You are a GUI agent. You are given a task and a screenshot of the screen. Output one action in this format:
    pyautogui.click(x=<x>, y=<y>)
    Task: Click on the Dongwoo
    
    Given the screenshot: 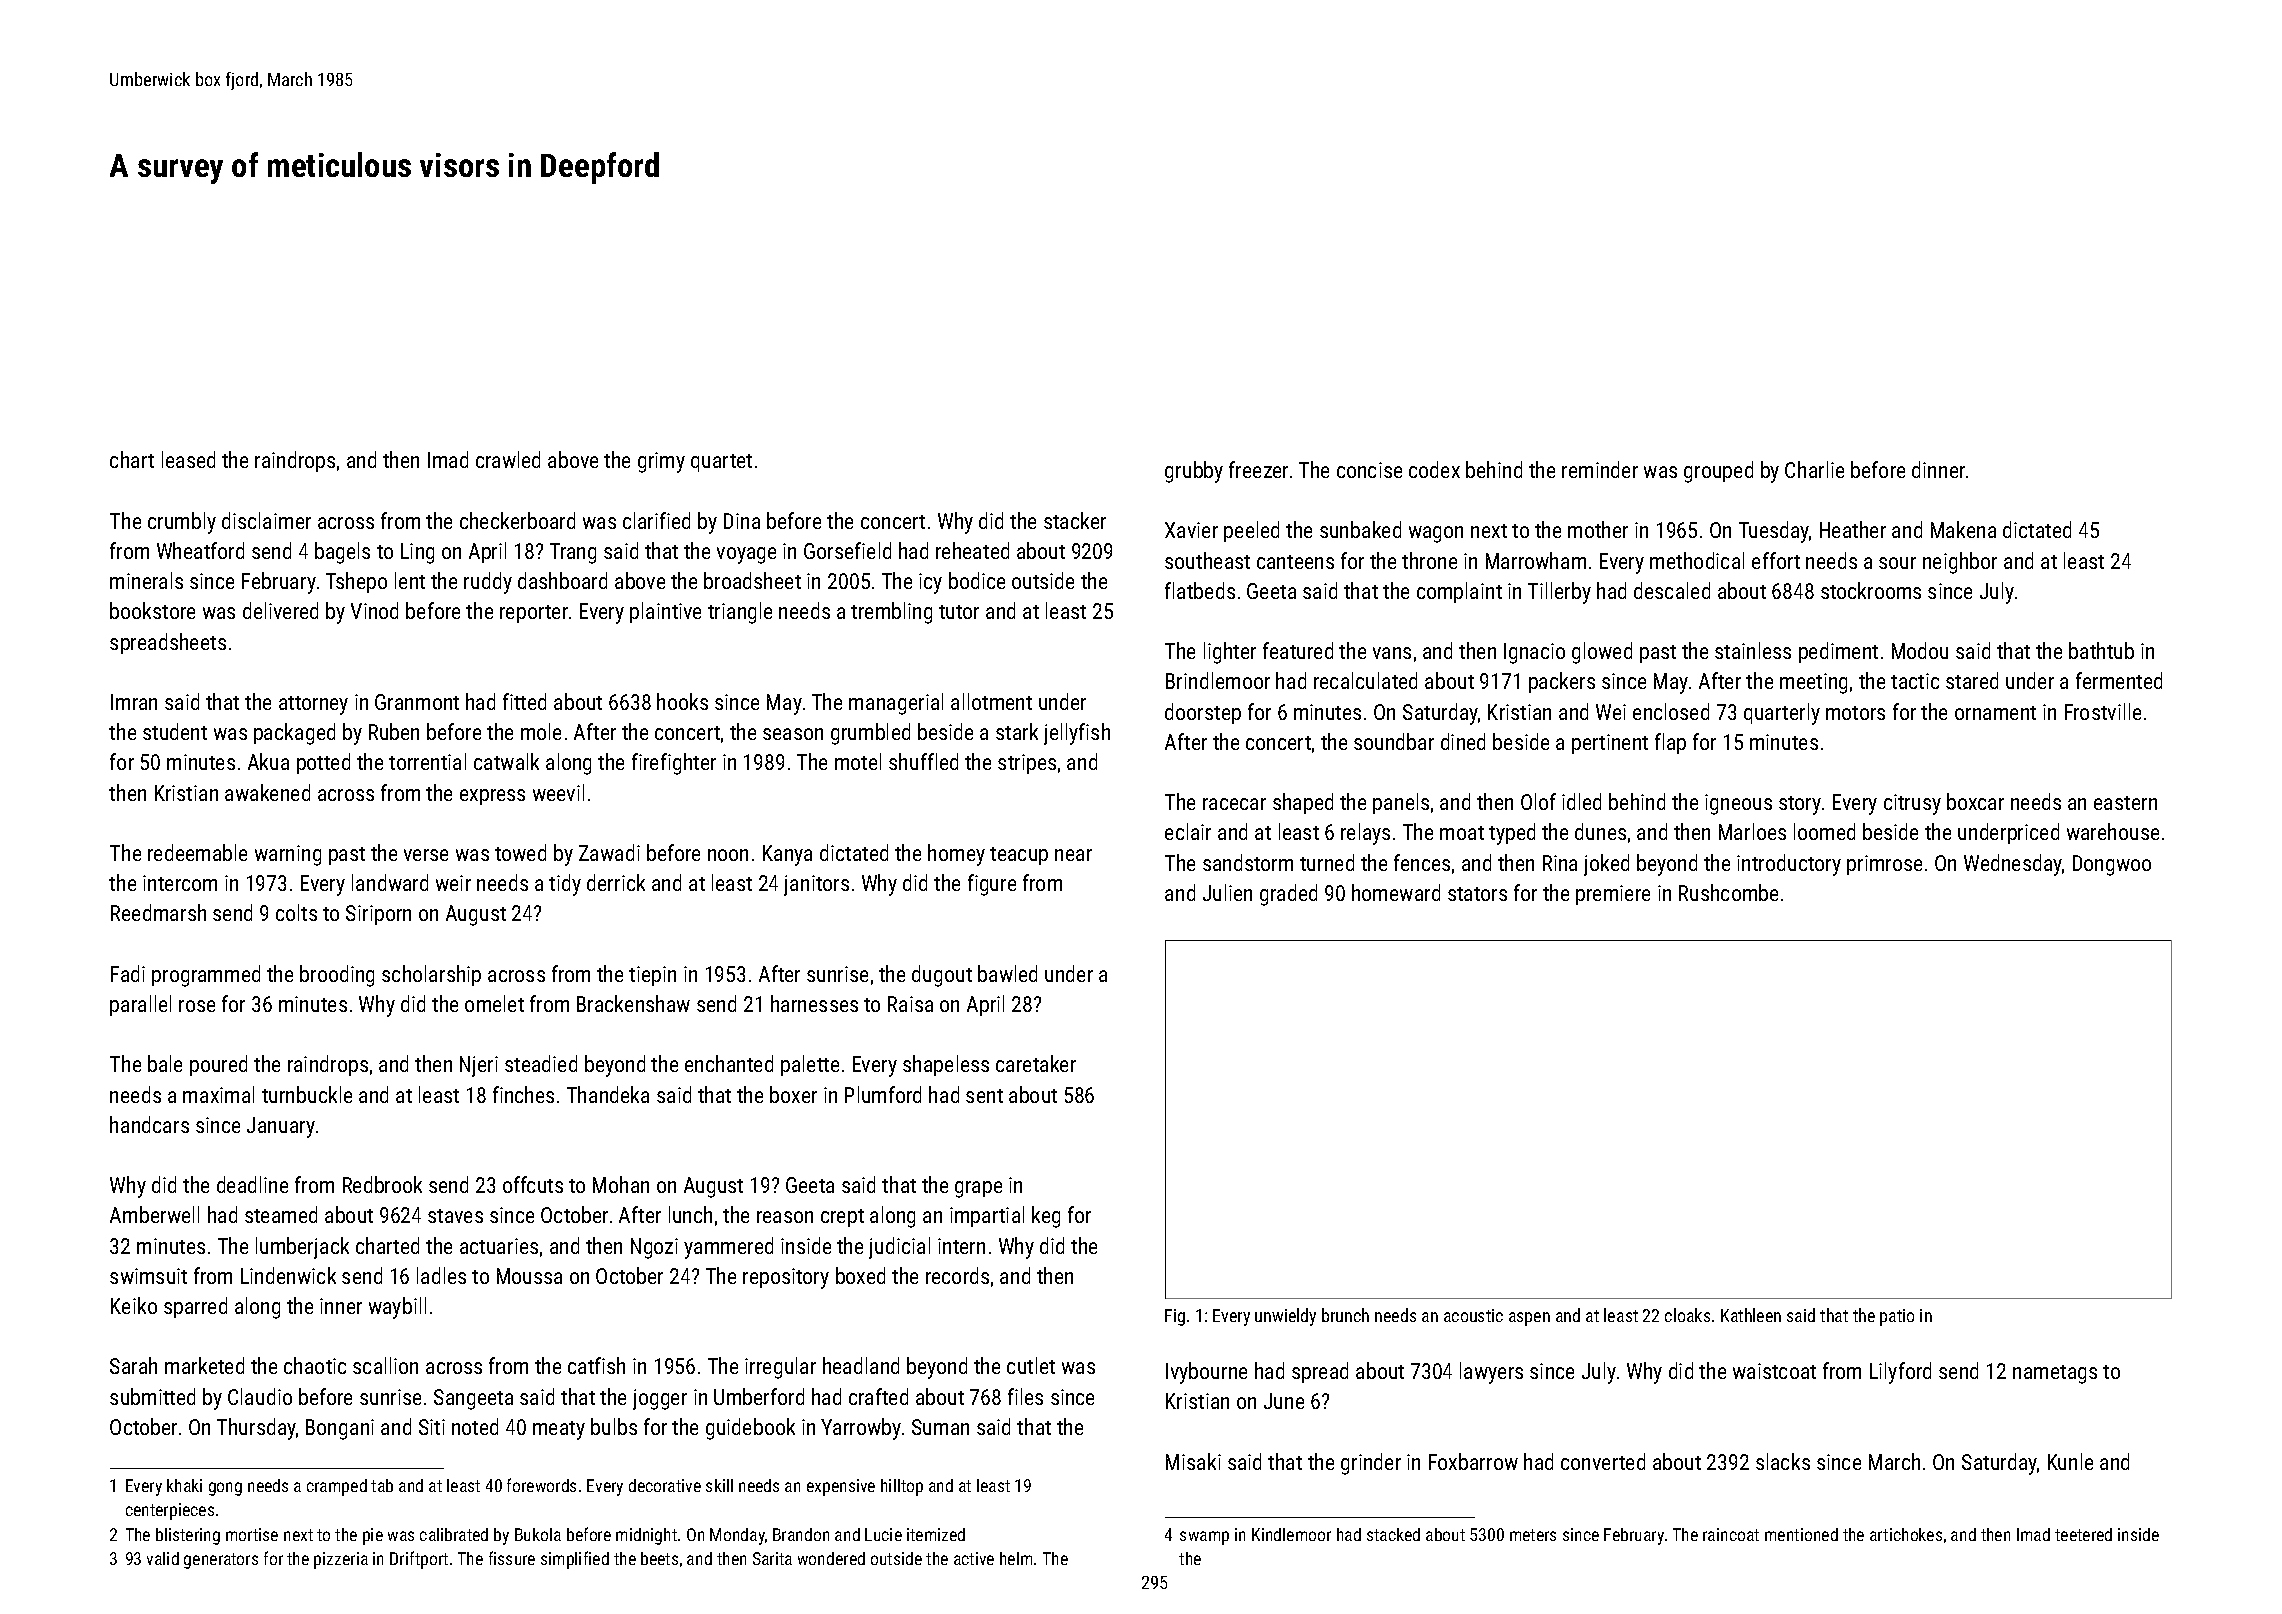 What is the action you would take?
    pyautogui.click(x=2112, y=865)
